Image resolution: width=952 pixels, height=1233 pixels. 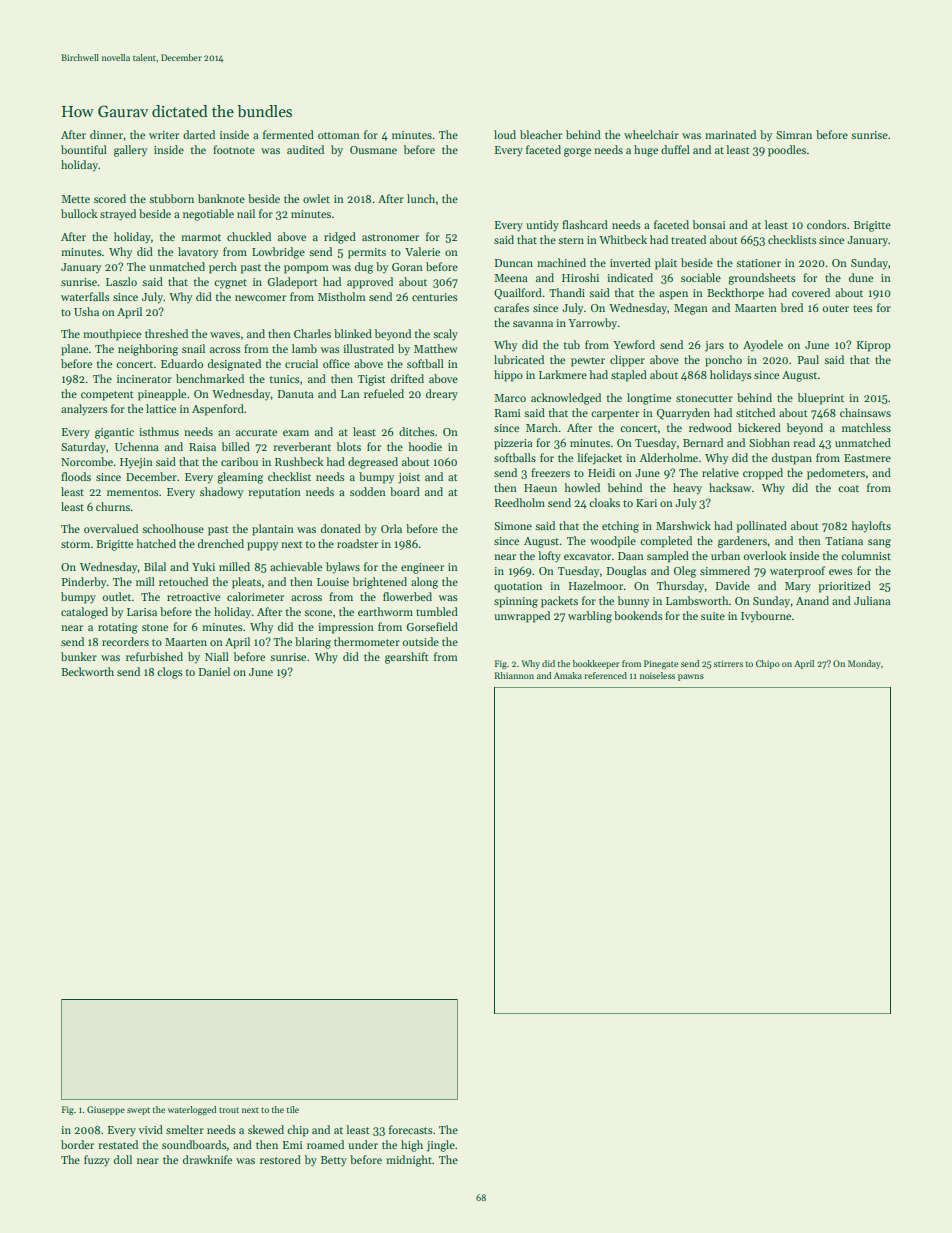 I want to click on indicated, so click(x=630, y=277).
